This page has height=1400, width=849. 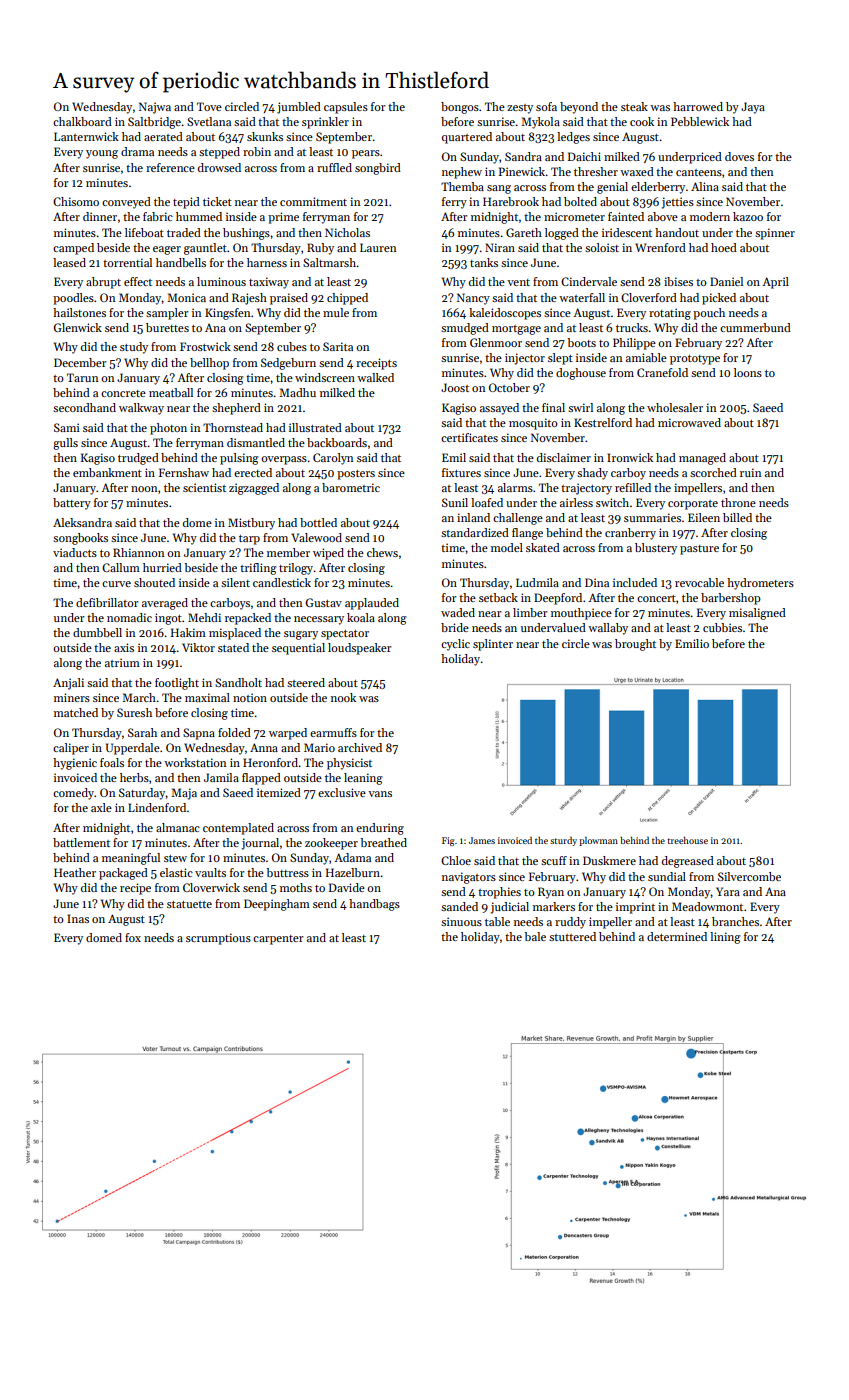 I want to click on Callum, so click(x=121, y=567).
